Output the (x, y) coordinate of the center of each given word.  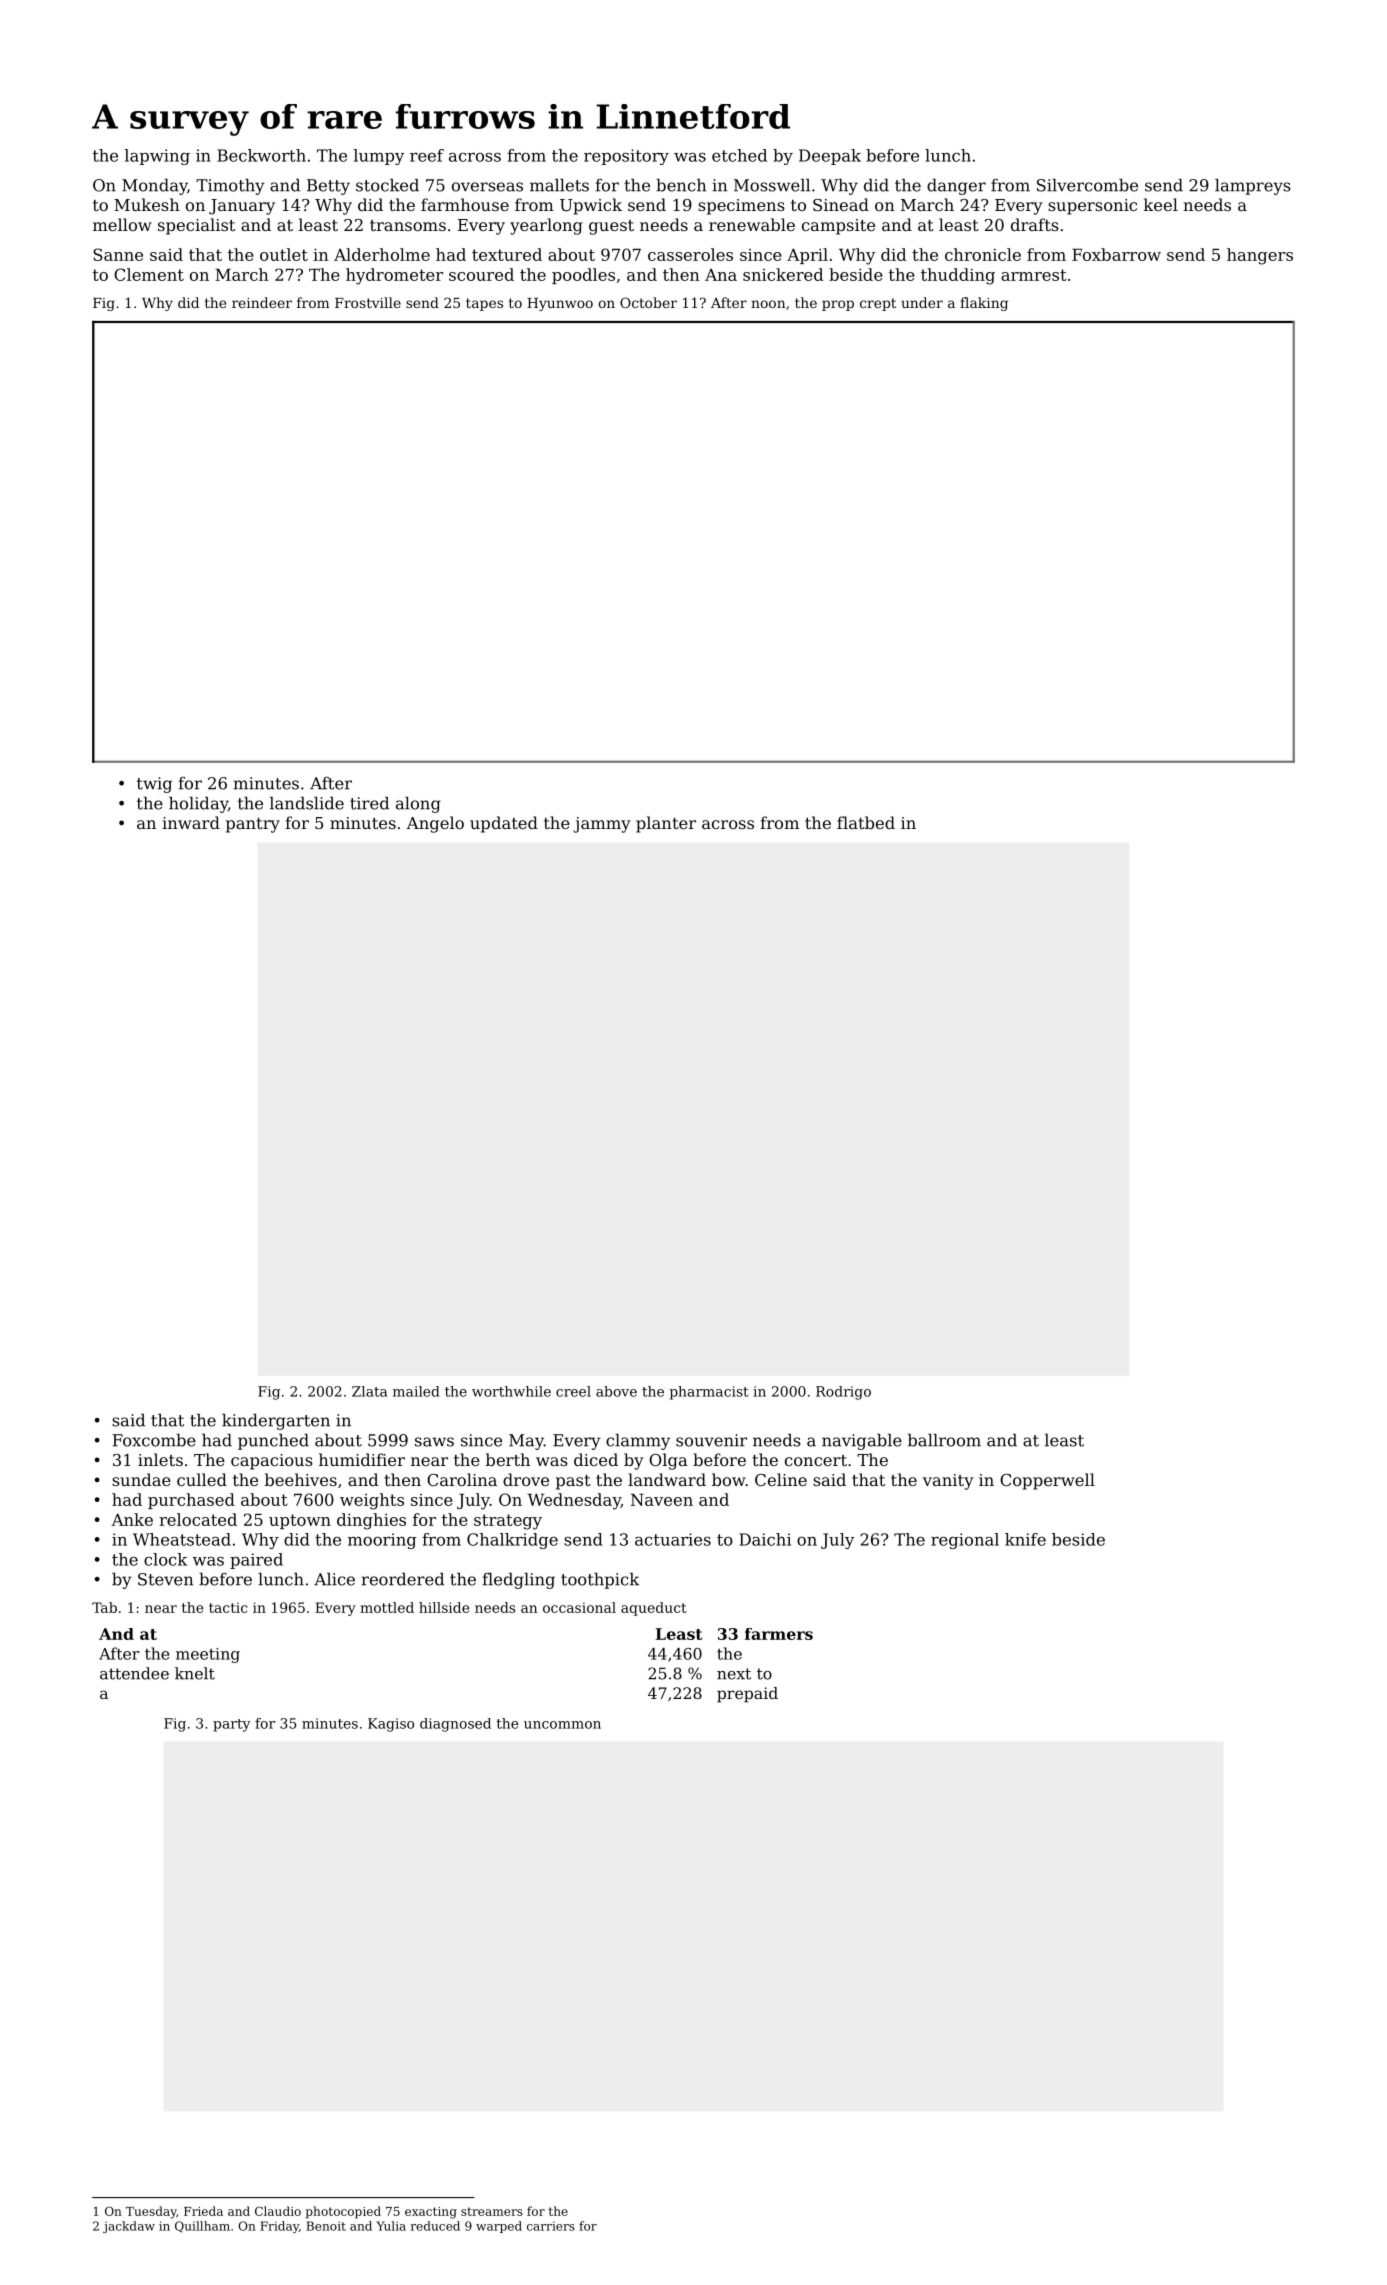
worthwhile (511, 1391)
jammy (602, 825)
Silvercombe (1087, 185)
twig (154, 785)
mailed (416, 1391)
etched (739, 155)
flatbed (866, 822)
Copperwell (1047, 1481)
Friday (279, 2227)
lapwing (157, 157)
